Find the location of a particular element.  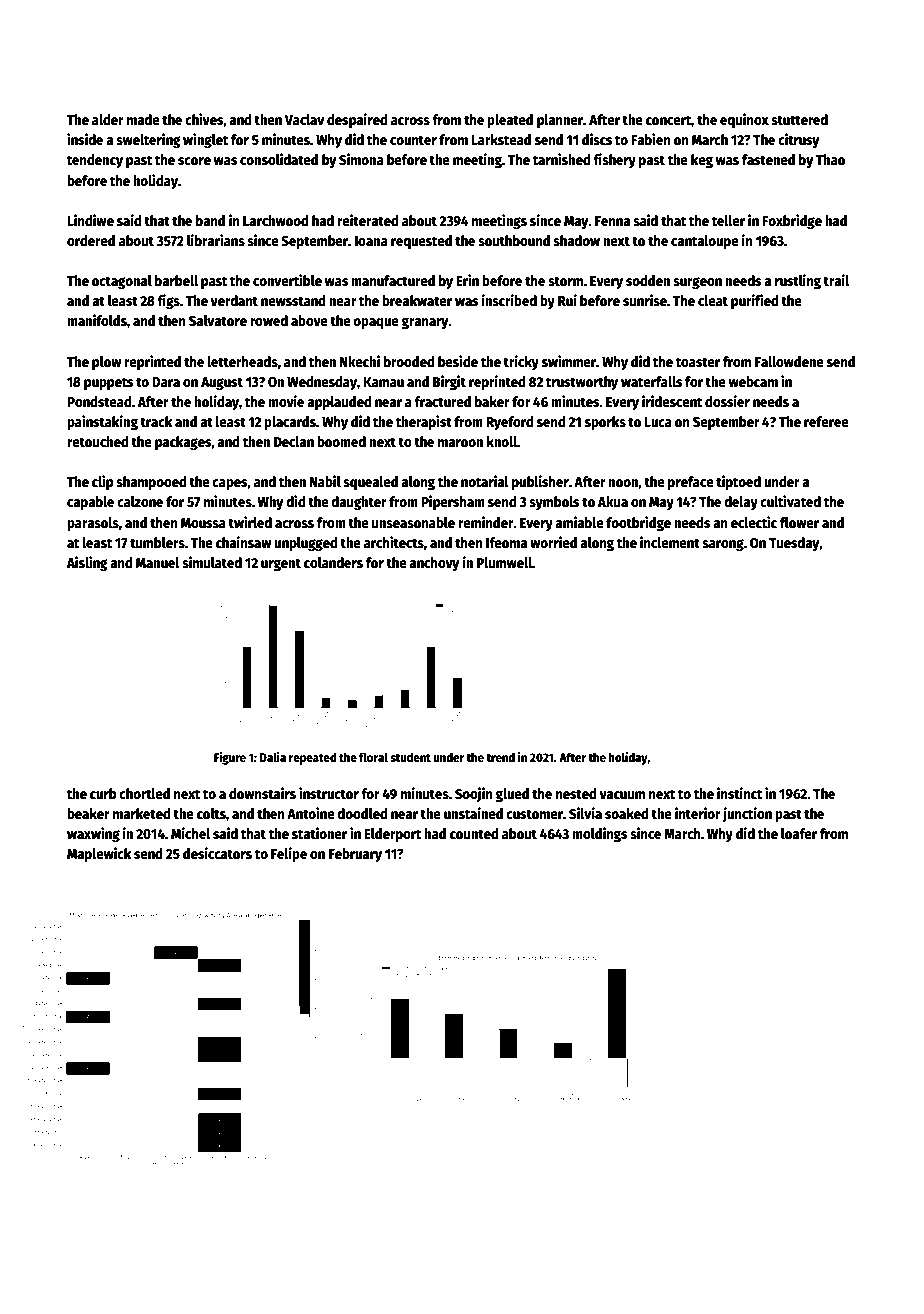

Rui is located at coordinates (567, 300).
